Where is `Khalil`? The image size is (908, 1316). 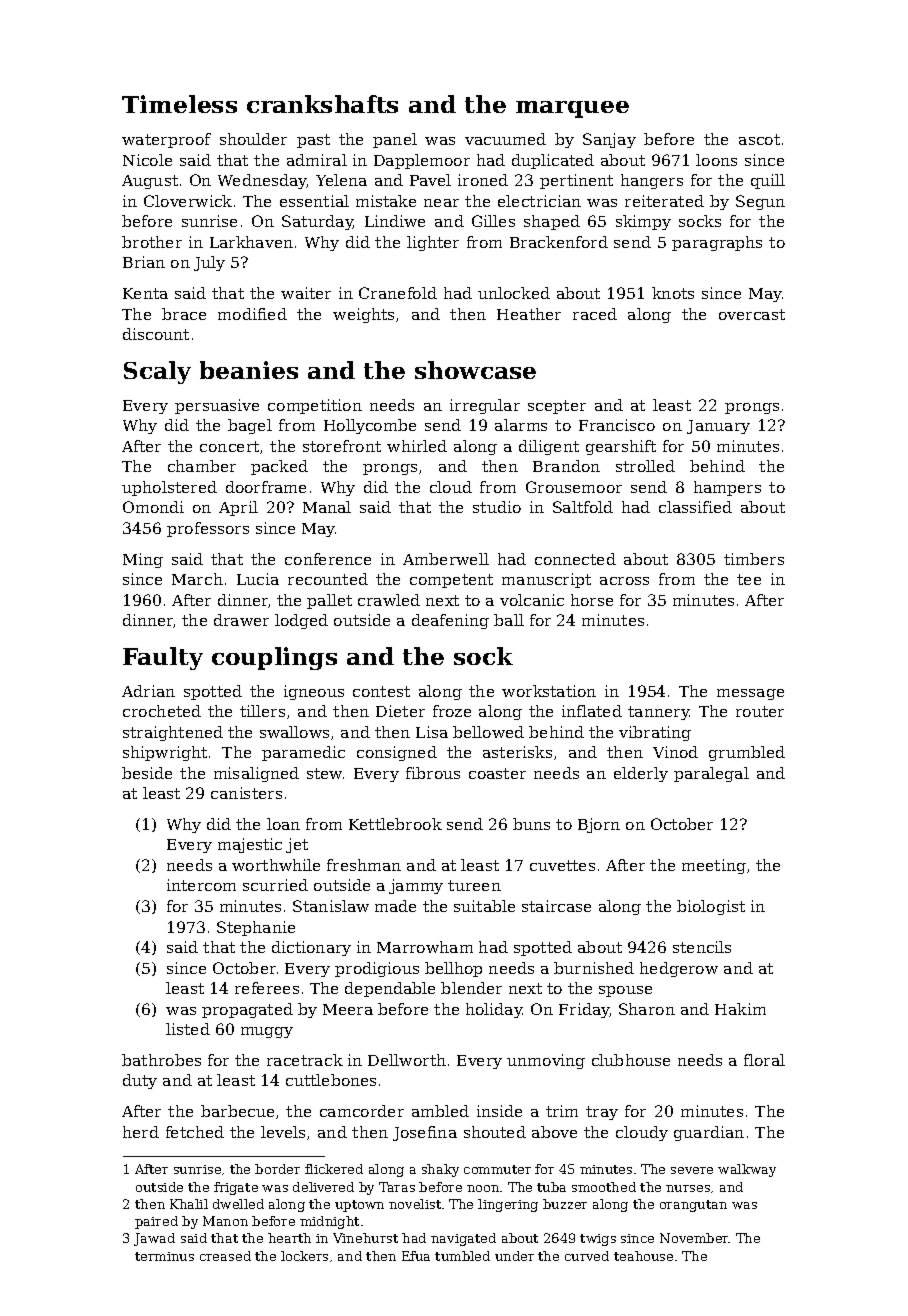 Khalil is located at coordinates (189, 1204).
